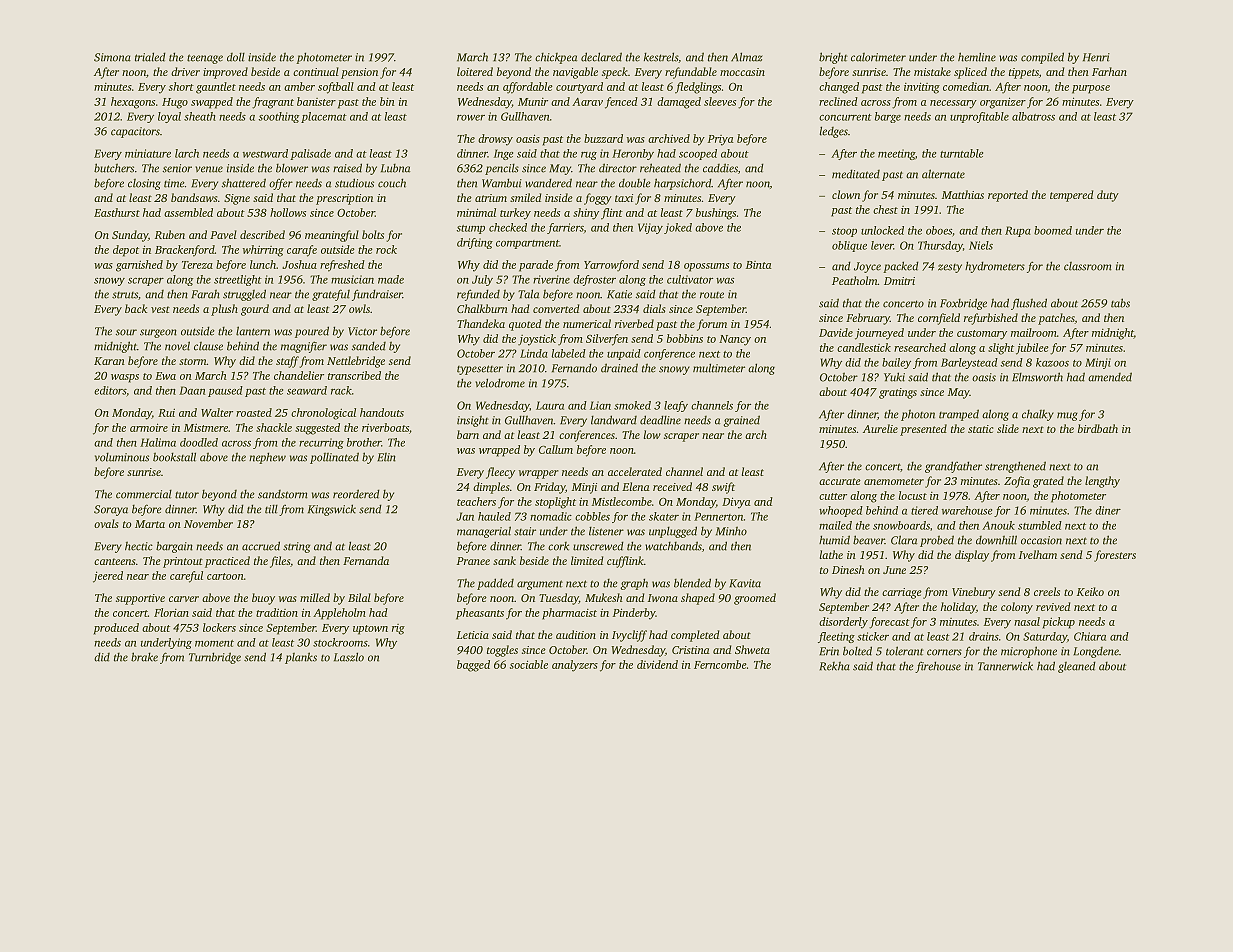 Image resolution: width=1233 pixels, height=952 pixels. I want to click on owls, so click(359, 308).
